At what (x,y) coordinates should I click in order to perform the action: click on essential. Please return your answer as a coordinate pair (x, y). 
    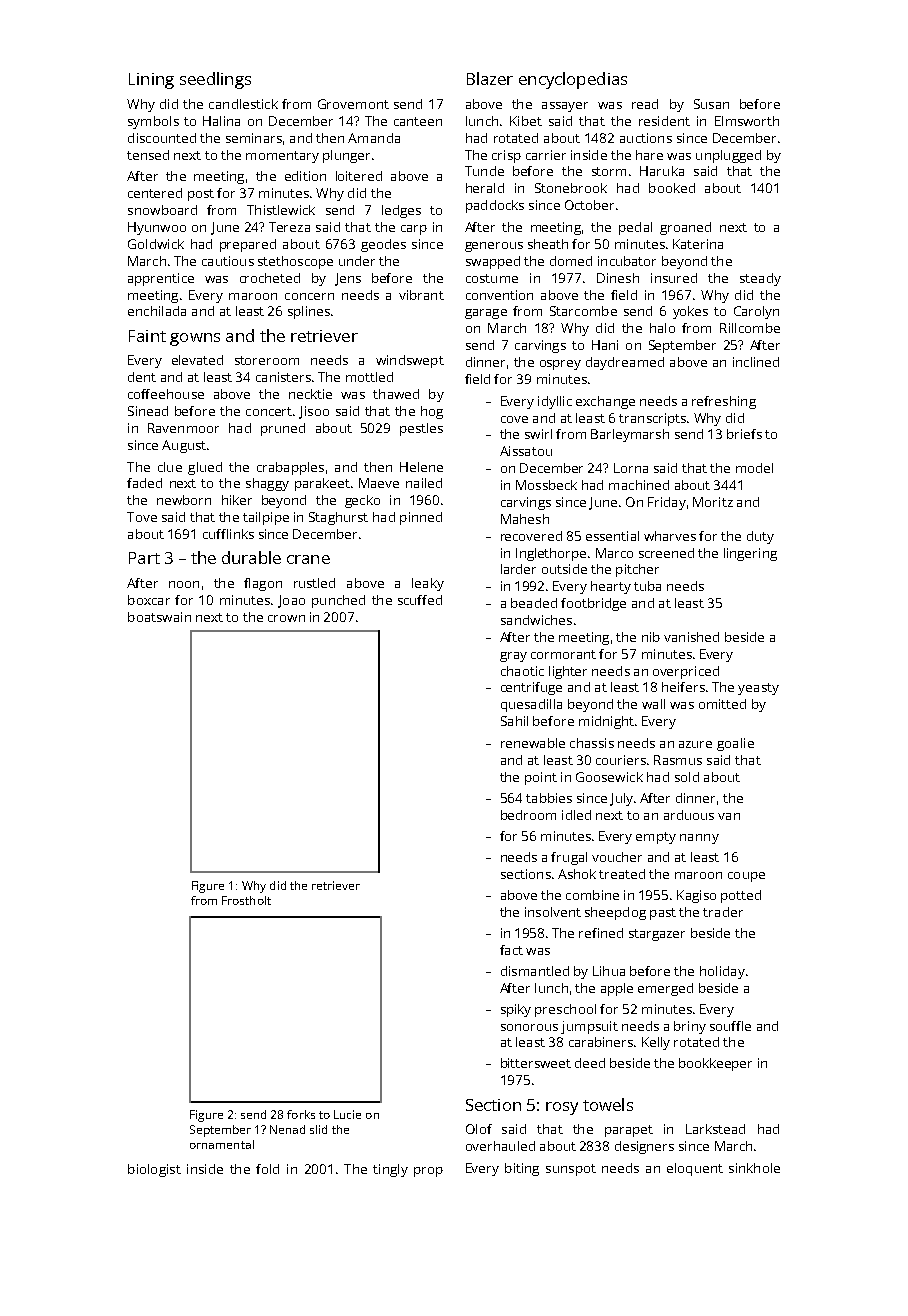
    Looking at the image, I should click on (612, 536).
